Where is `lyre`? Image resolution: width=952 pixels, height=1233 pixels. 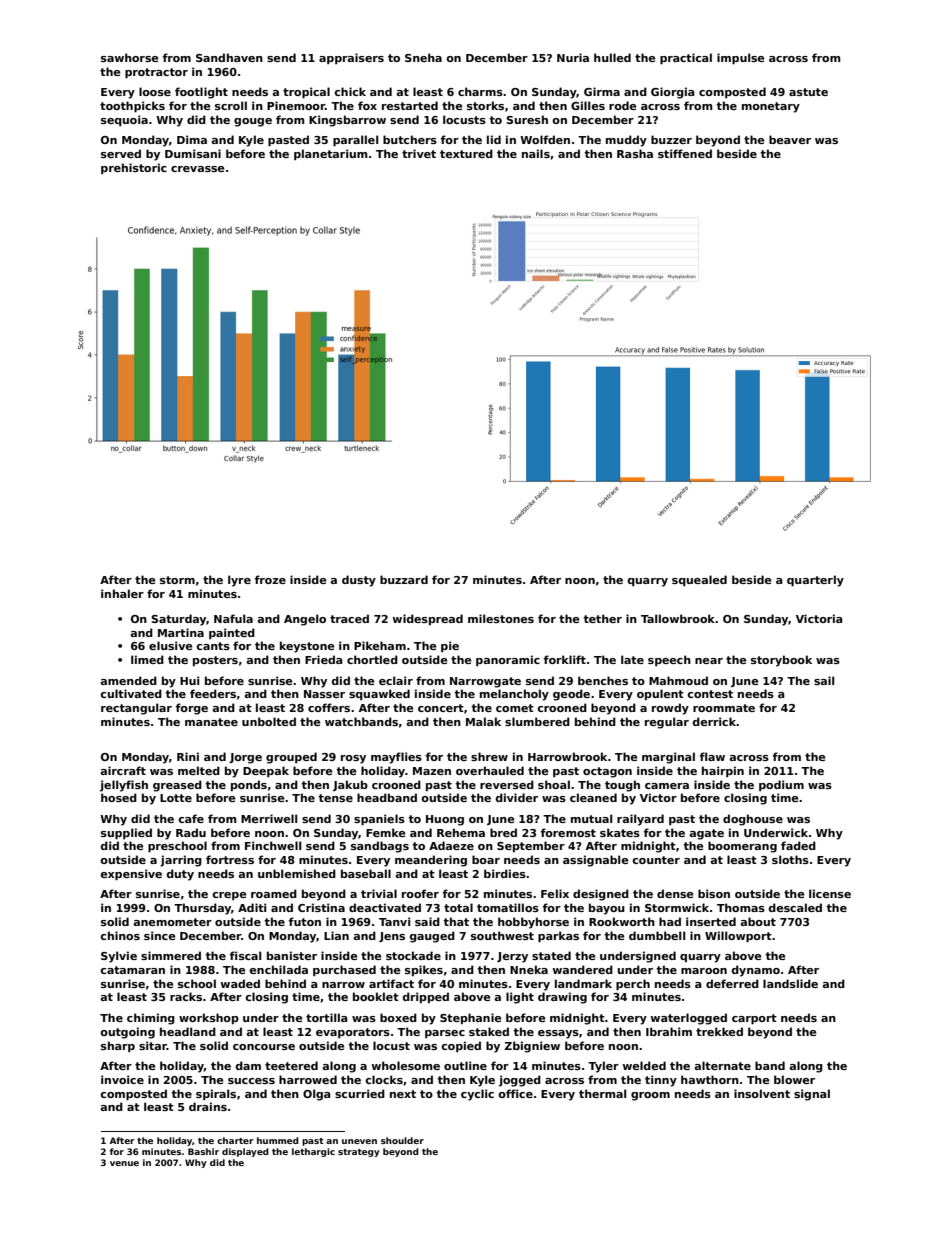 lyre is located at coordinates (239, 581).
